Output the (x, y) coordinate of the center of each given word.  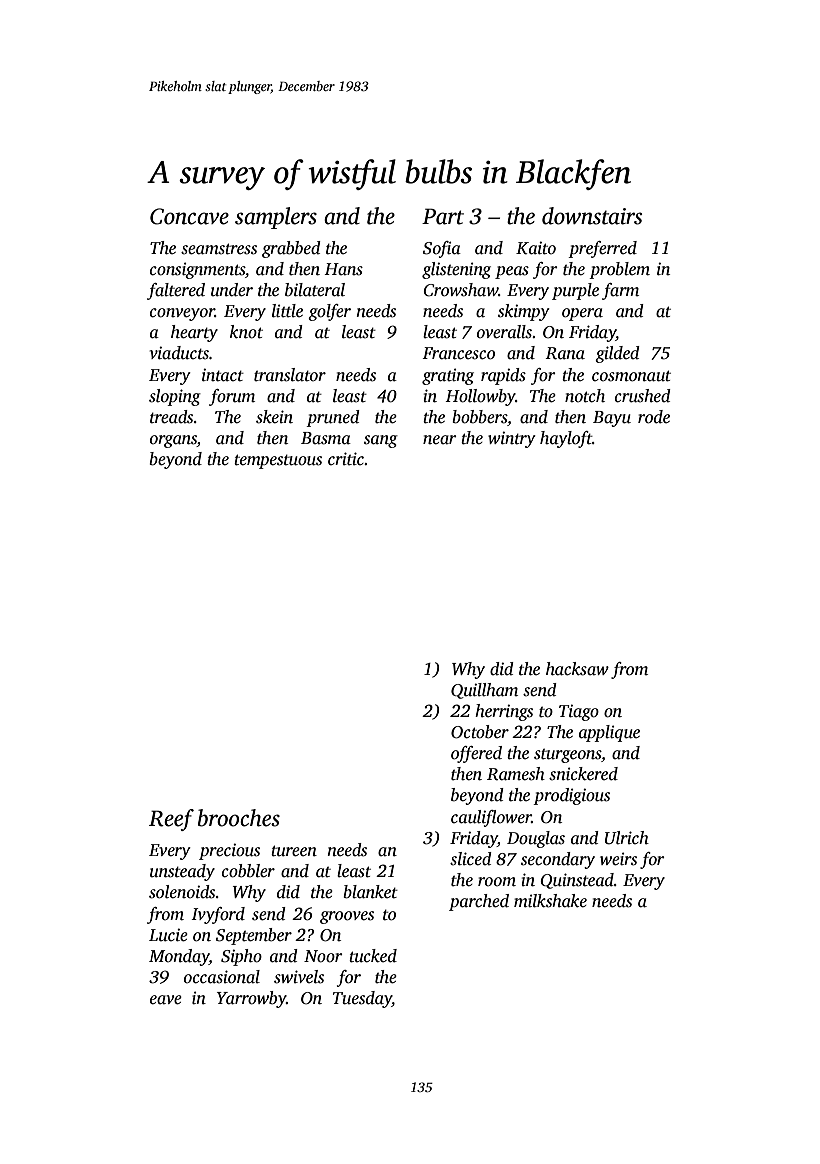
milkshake (550, 901)
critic (346, 459)
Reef (171, 820)
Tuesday (362, 999)
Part (443, 216)
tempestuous (278, 461)
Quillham (484, 691)
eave (166, 1000)
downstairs (592, 216)
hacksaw (577, 669)
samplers (276, 218)
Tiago (579, 712)
